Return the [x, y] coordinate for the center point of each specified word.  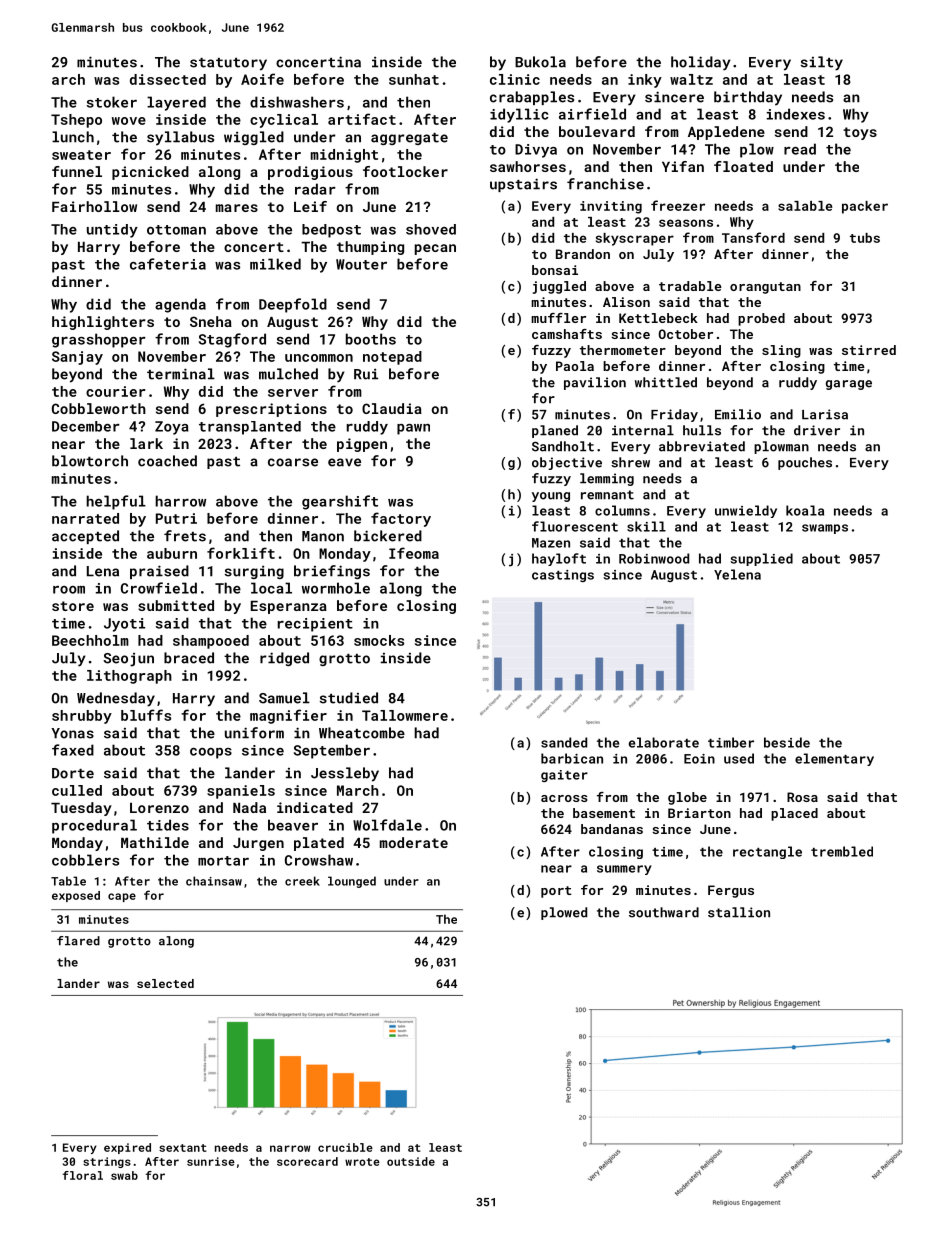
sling [781, 351]
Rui [366, 374]
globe [687, 798]
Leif [310, 206]
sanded [564, 742]
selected [165, 983]
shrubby [82, 717]
